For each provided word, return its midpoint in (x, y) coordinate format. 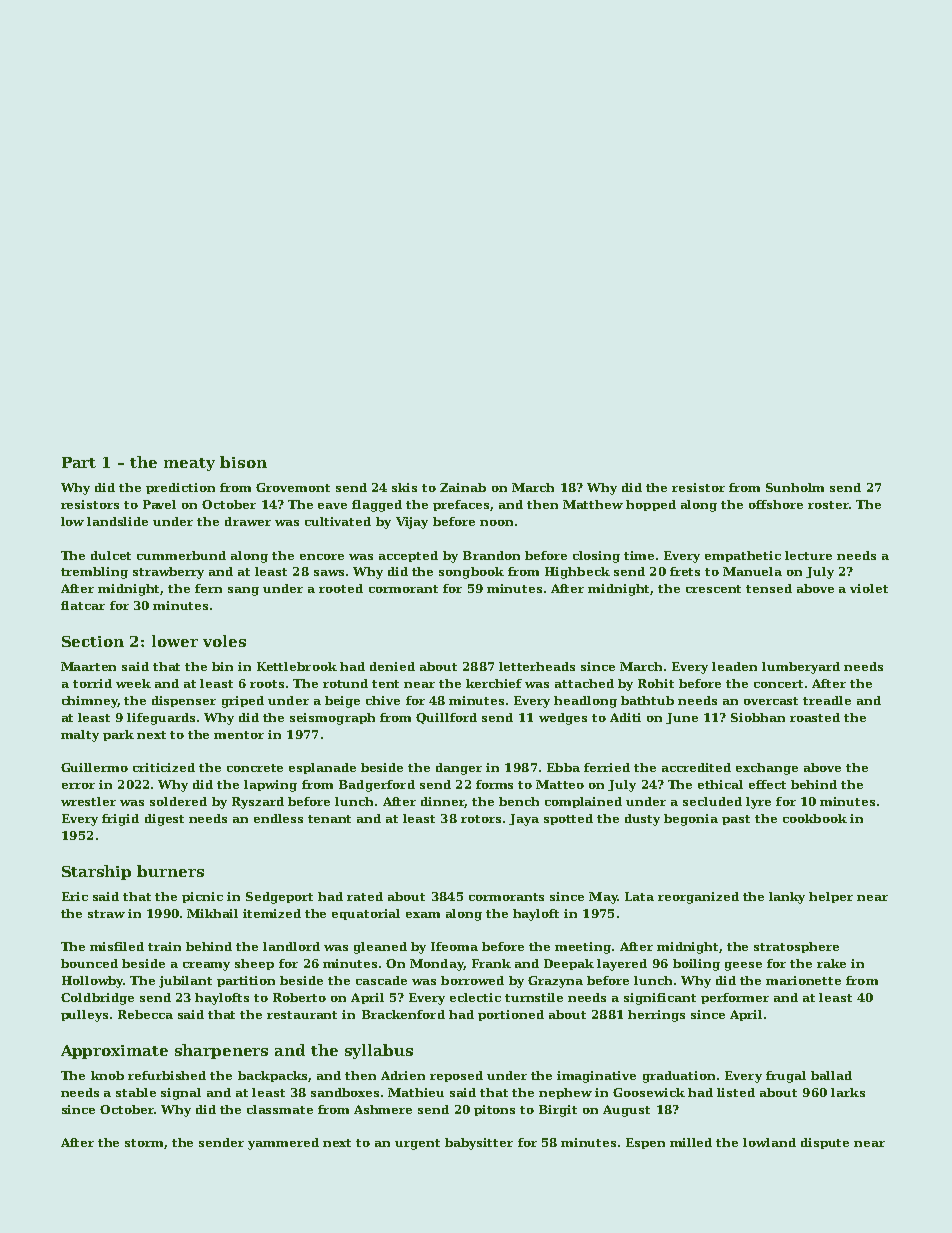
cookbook (815, 818)
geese (743, 966)
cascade (381, 980)
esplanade (322, 768)
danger (459, 769)
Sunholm (795, 487)
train (164, 946)
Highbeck (577, 573)
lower (175, 641)
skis (404, 487)
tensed (769, 588)
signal (181, 1094)
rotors (481, 819)
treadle (827, 700)
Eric (75, 896)
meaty (189, 464)
